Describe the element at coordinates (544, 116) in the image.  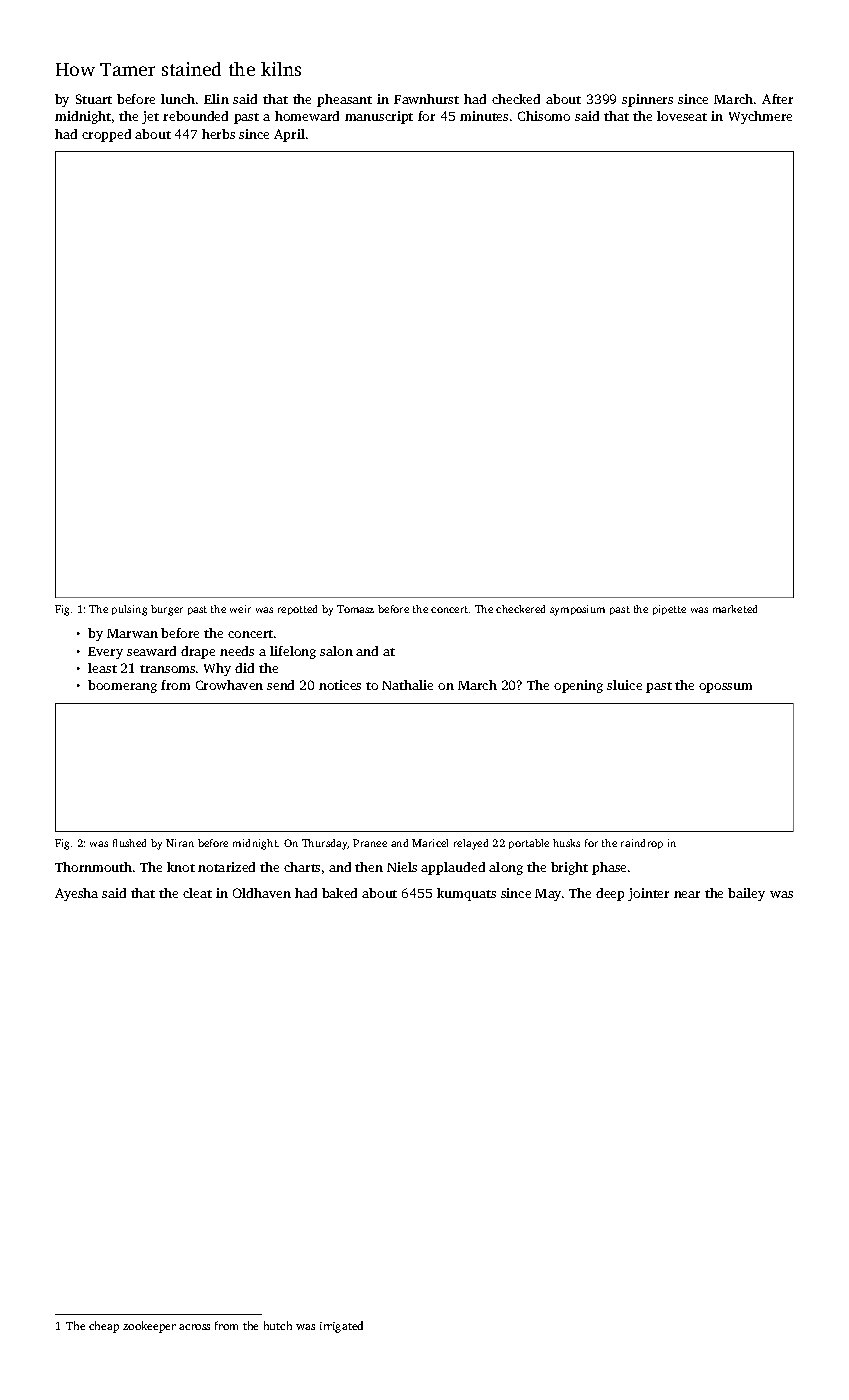
I see `Chisomo` at that location.
